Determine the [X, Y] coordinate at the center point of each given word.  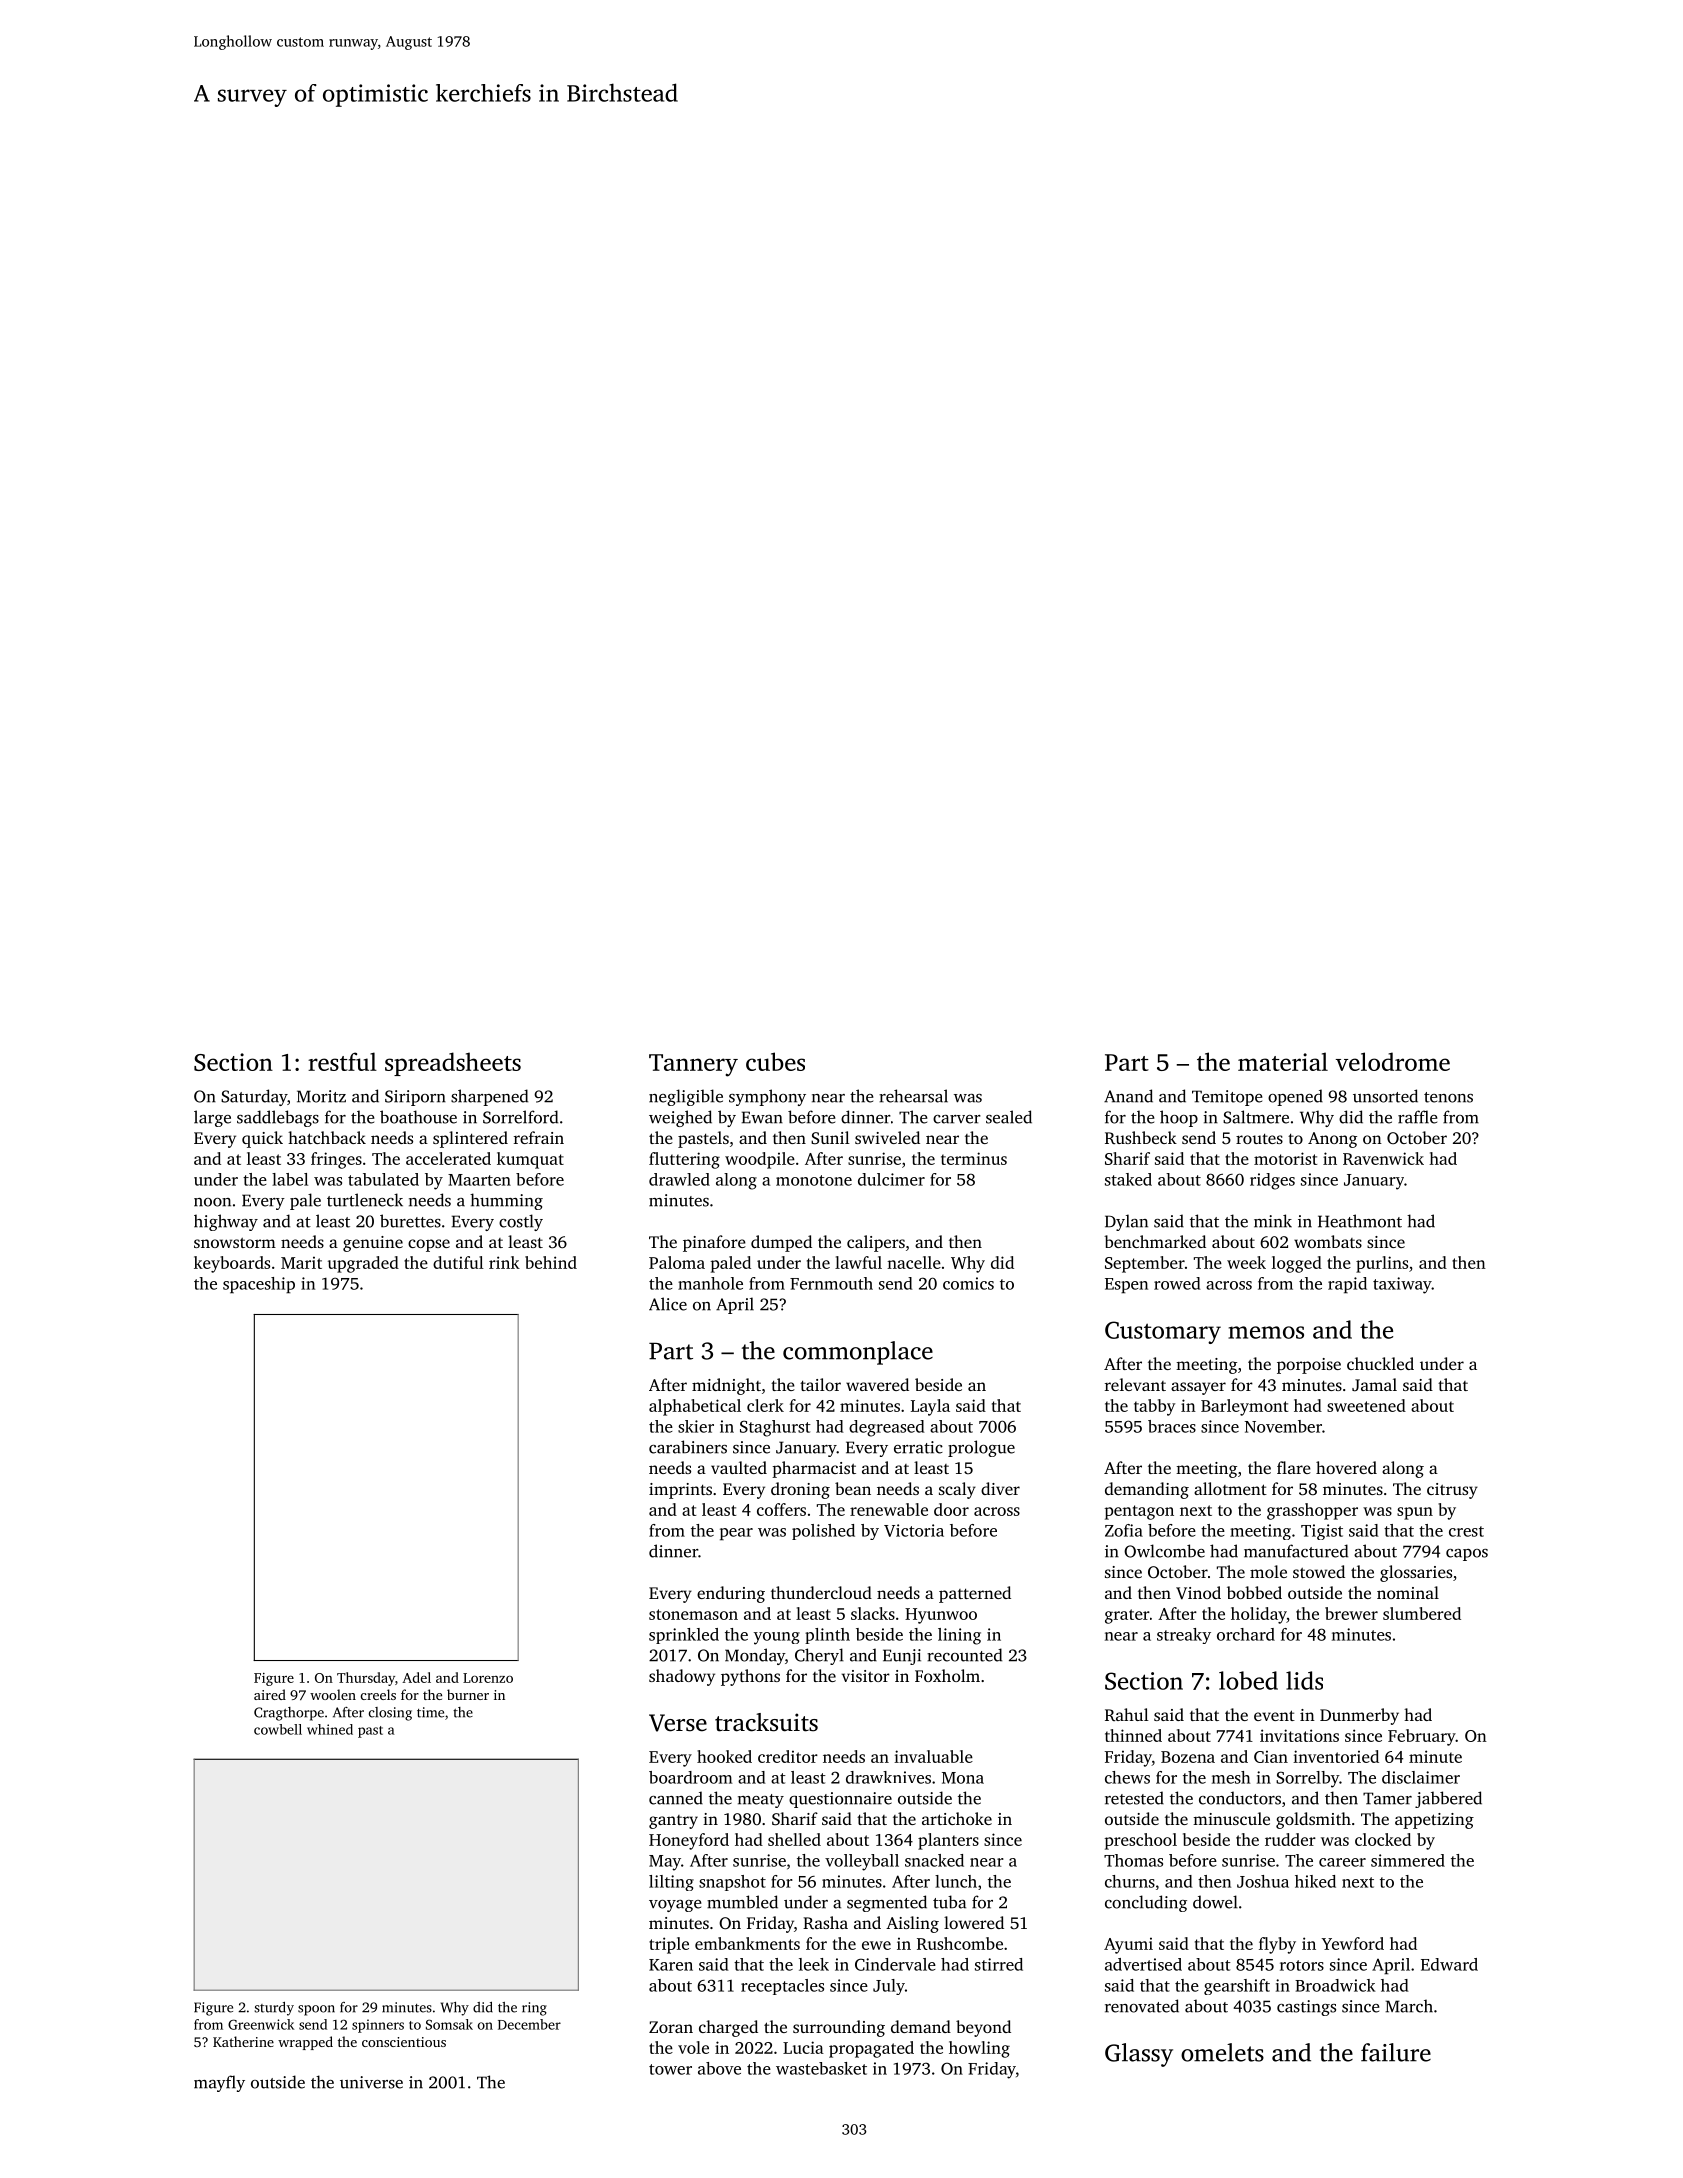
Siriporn [415, 1098]
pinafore [714, 1243]
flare [1294, 1467]
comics [968, 1283]
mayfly [219, 2083]
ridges [1272, 1181]
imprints [680, 1491]
